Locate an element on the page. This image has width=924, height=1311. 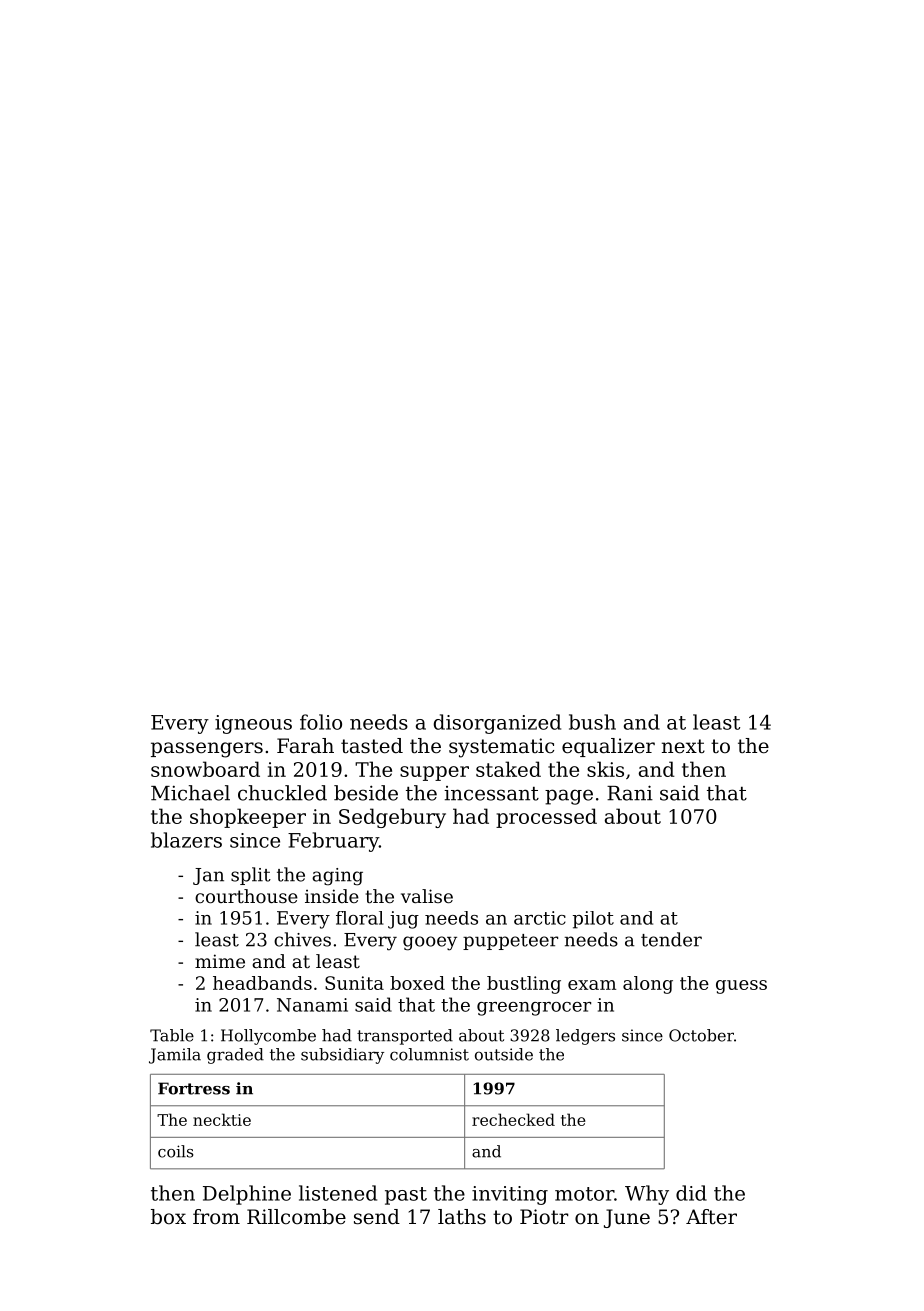
laths is located at coordinates (462, 1217).
